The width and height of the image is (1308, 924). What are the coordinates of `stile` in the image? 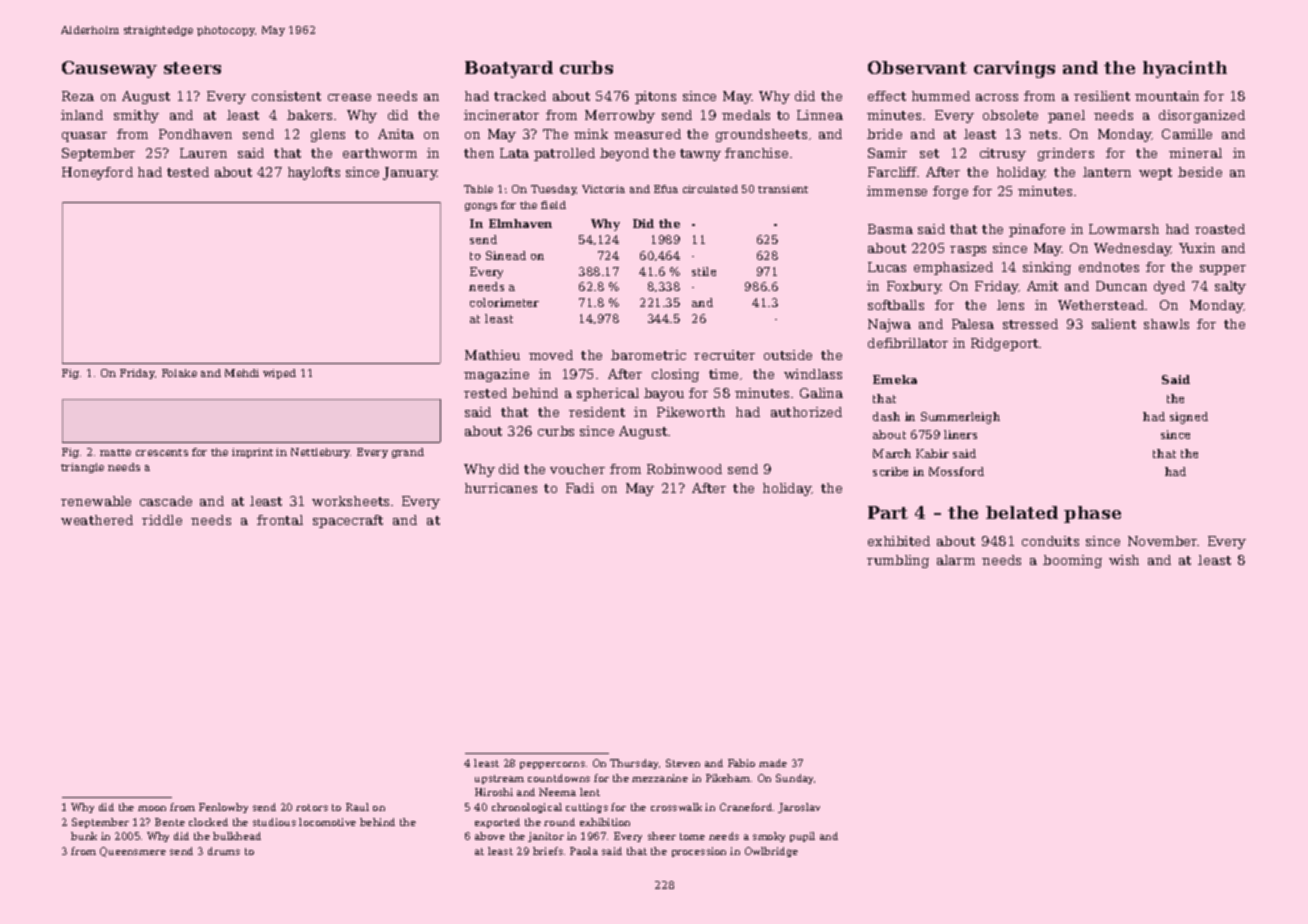 It's located at (704, 271).
